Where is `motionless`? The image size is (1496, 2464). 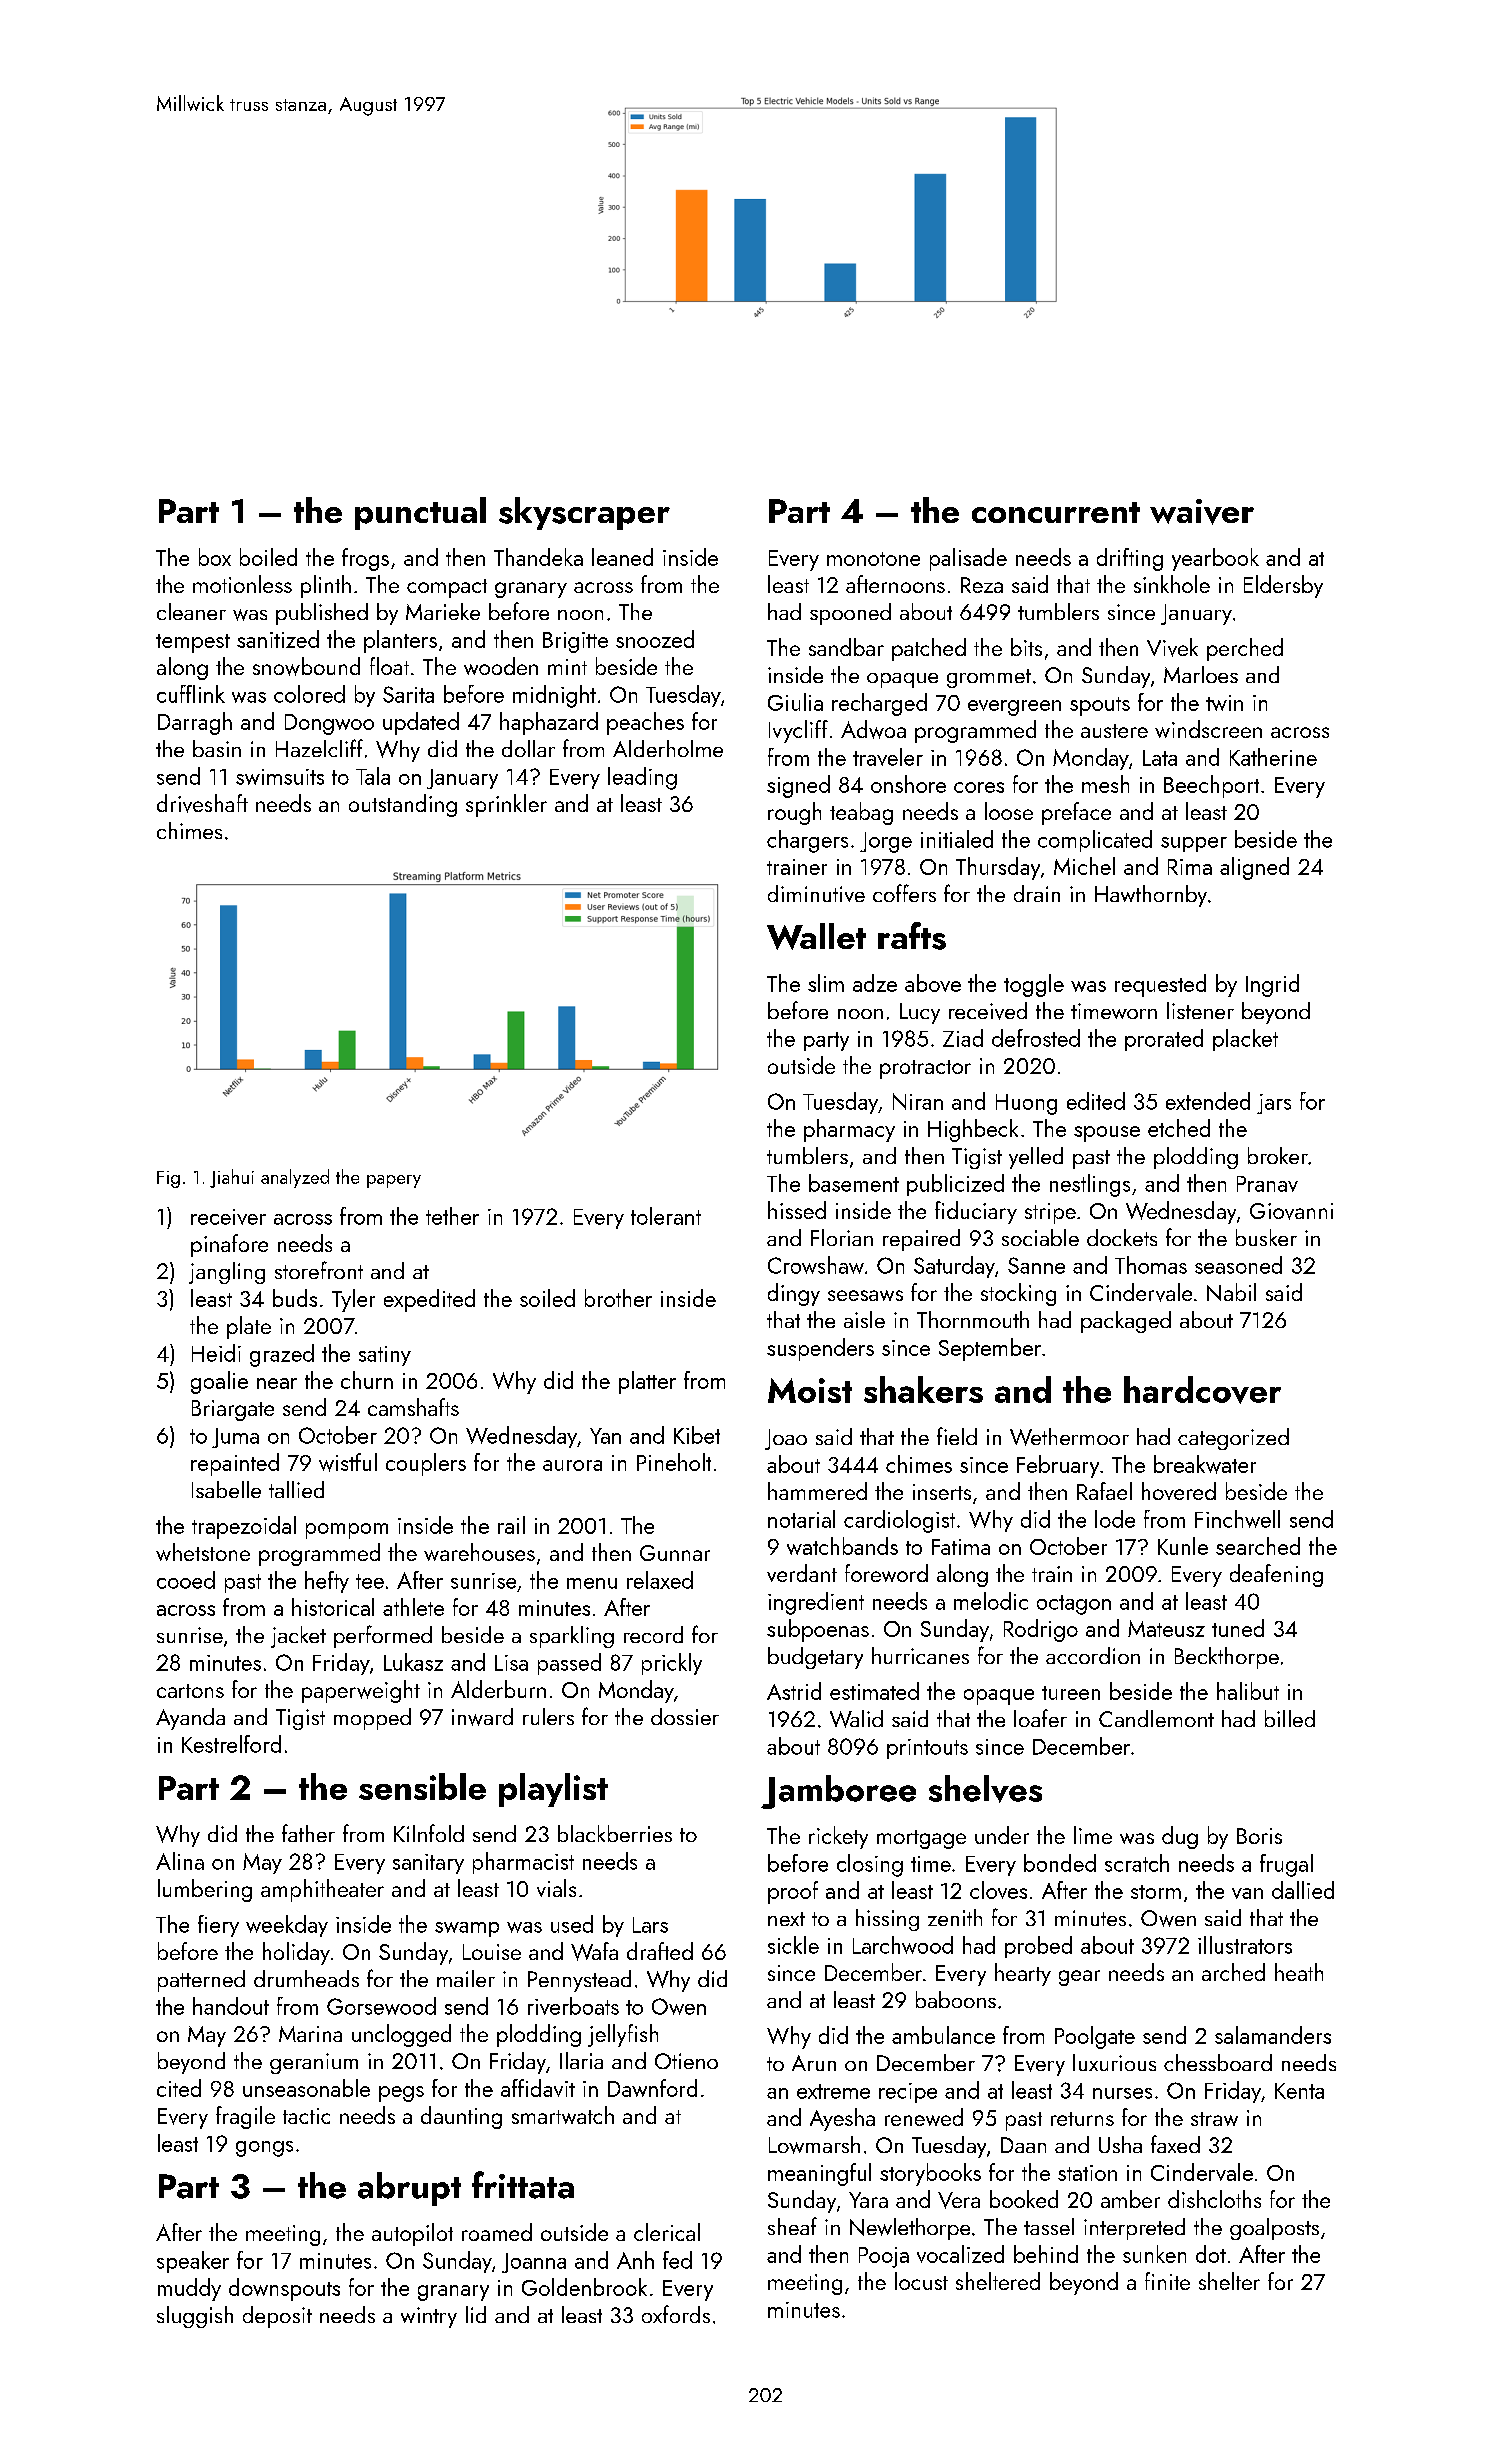 motionless is located at coordinates (242, 584).
